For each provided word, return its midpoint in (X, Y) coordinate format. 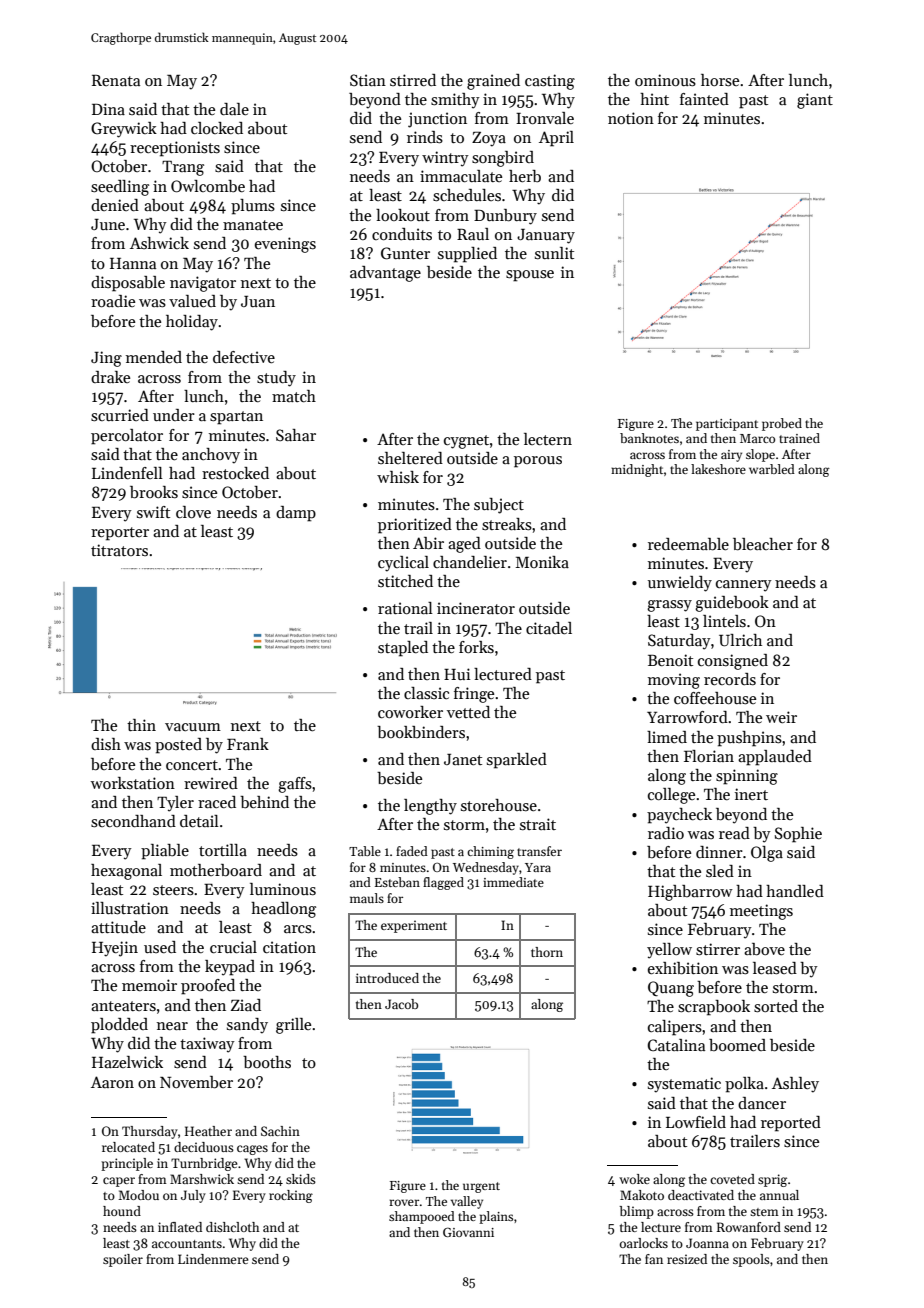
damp (296, 514)
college (671, 796)
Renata (116, 80)
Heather (208, 1131)
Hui (457, 674)
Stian (368, 80)
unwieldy (680, 584)
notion (631, 118)
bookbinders (421, 732)
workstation (133, 783)
